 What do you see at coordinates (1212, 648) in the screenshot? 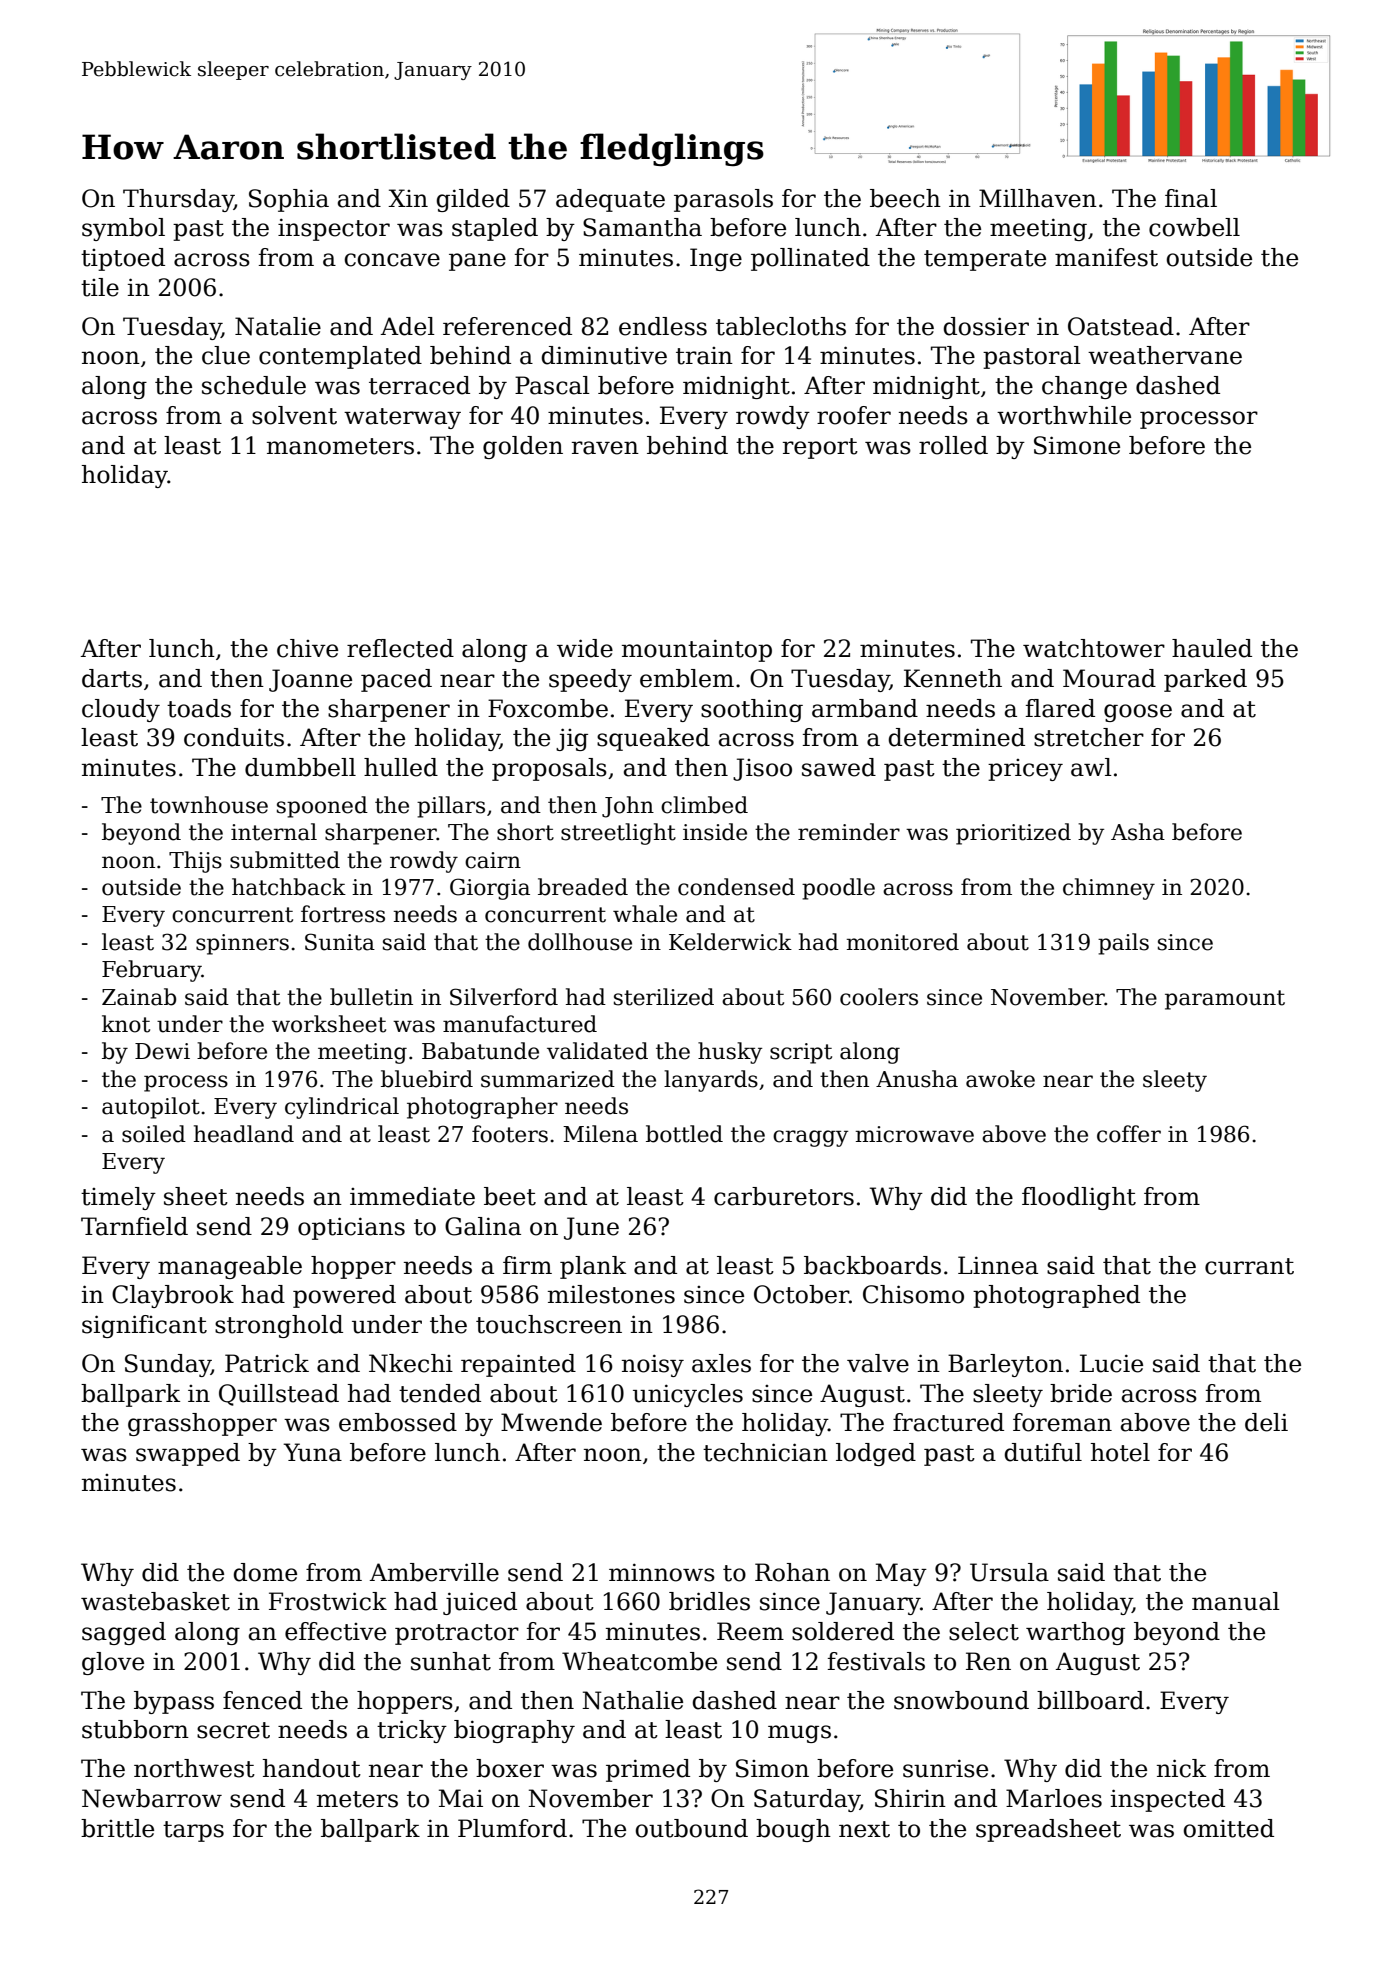
I see `hauled` at bounding box center [1212, 648].
